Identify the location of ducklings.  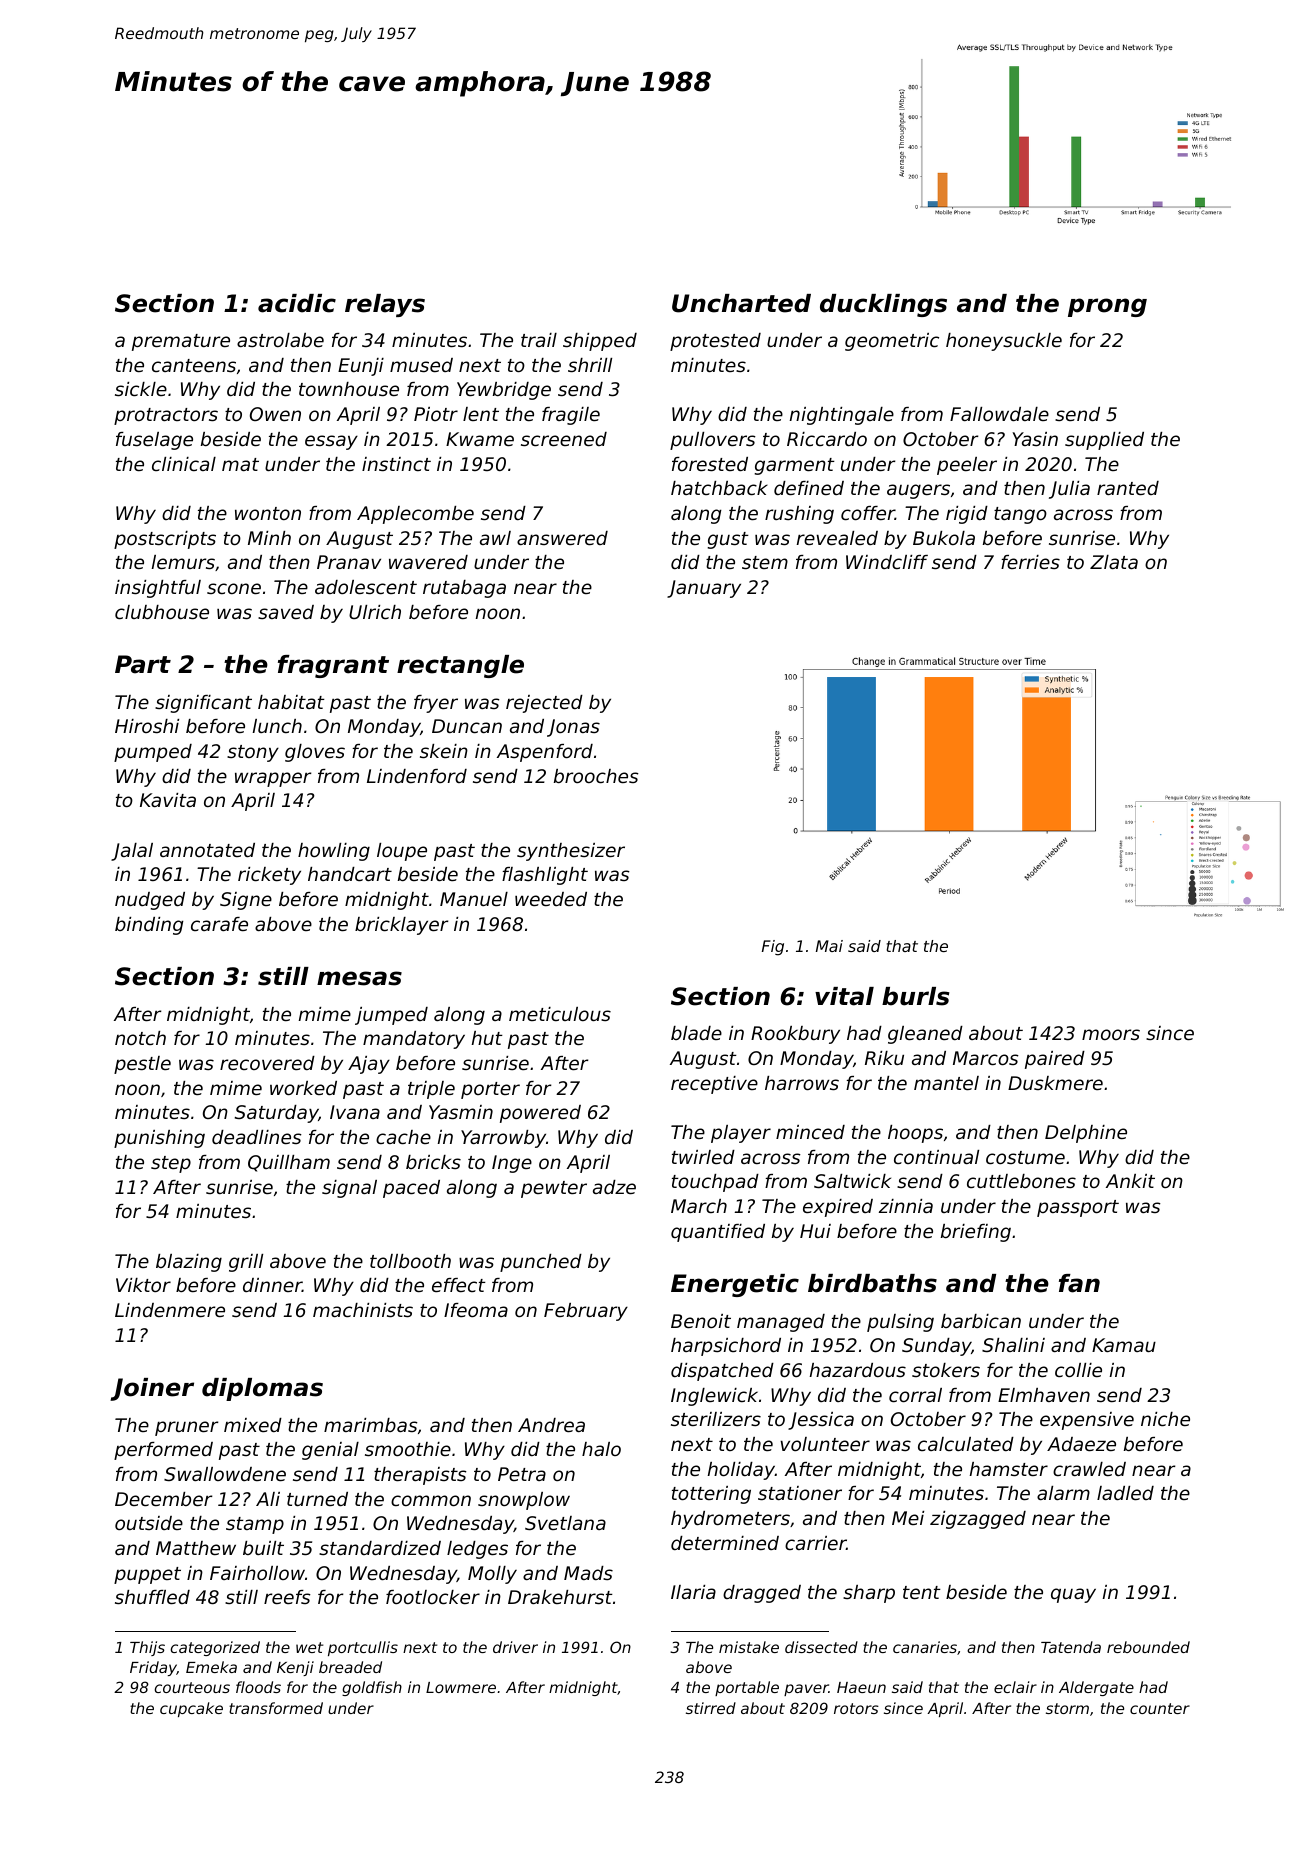
(883, 305).
